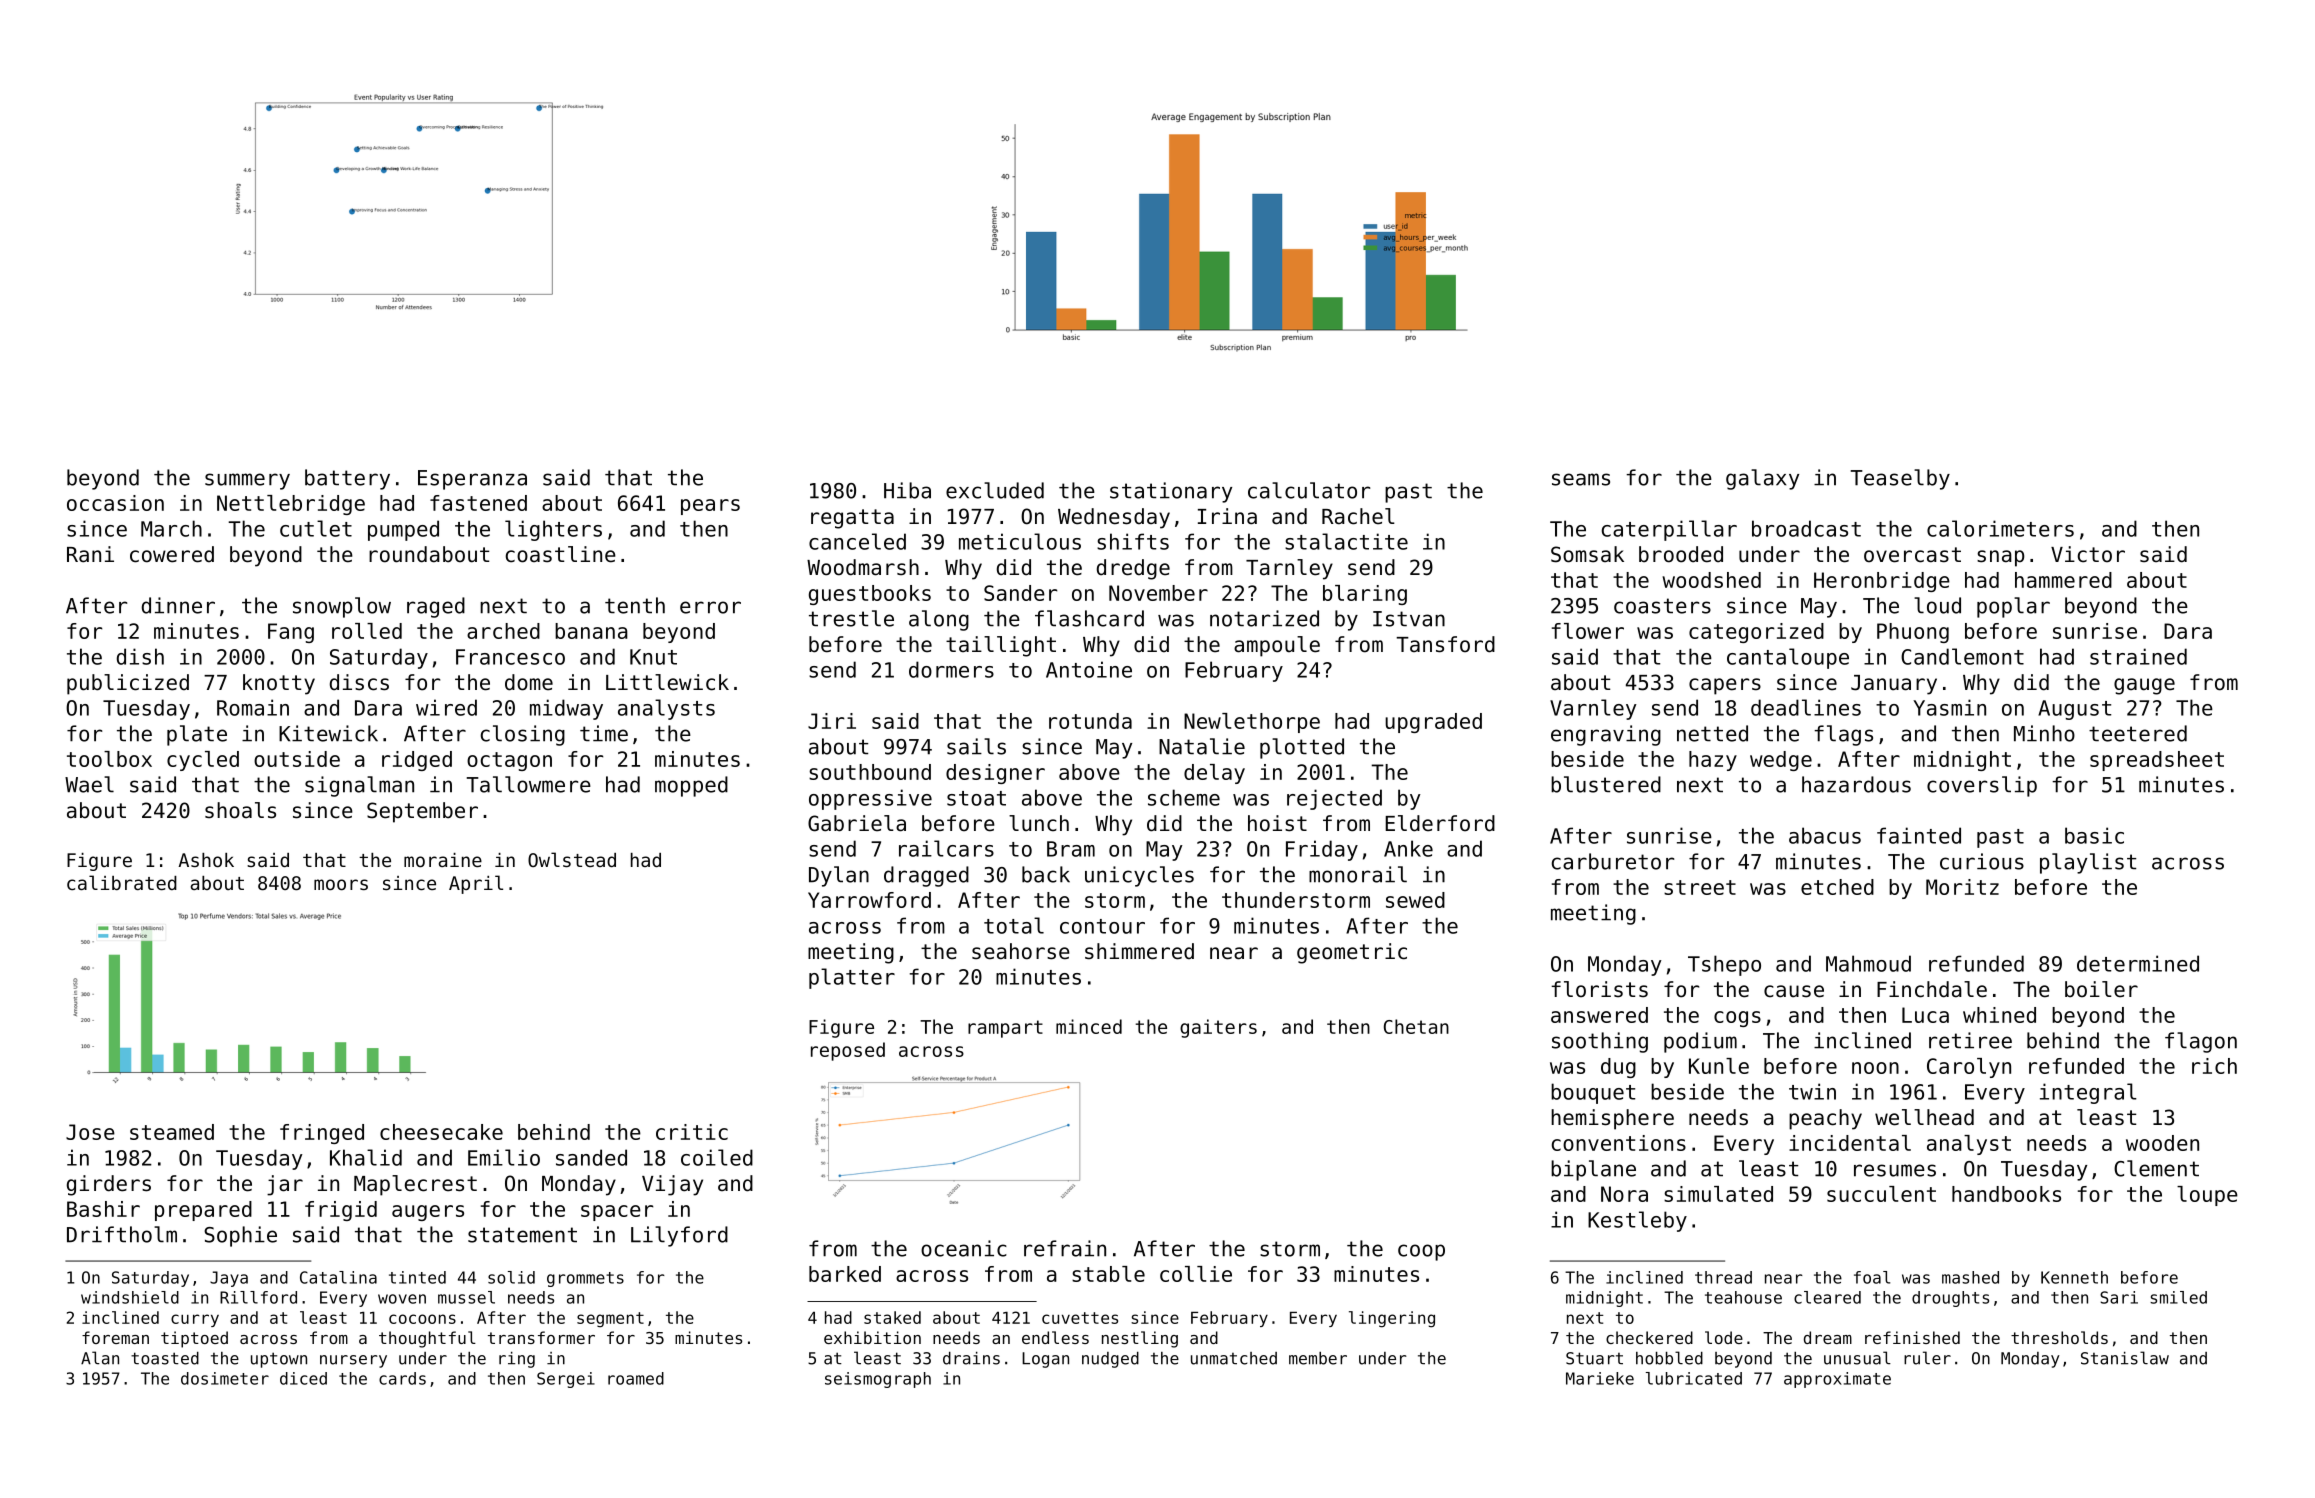 This document has width=2315, height=1498. What do you see at coordinates (907, 490) in the document?
I see `Hiba` at bounding box center [907, 490].
